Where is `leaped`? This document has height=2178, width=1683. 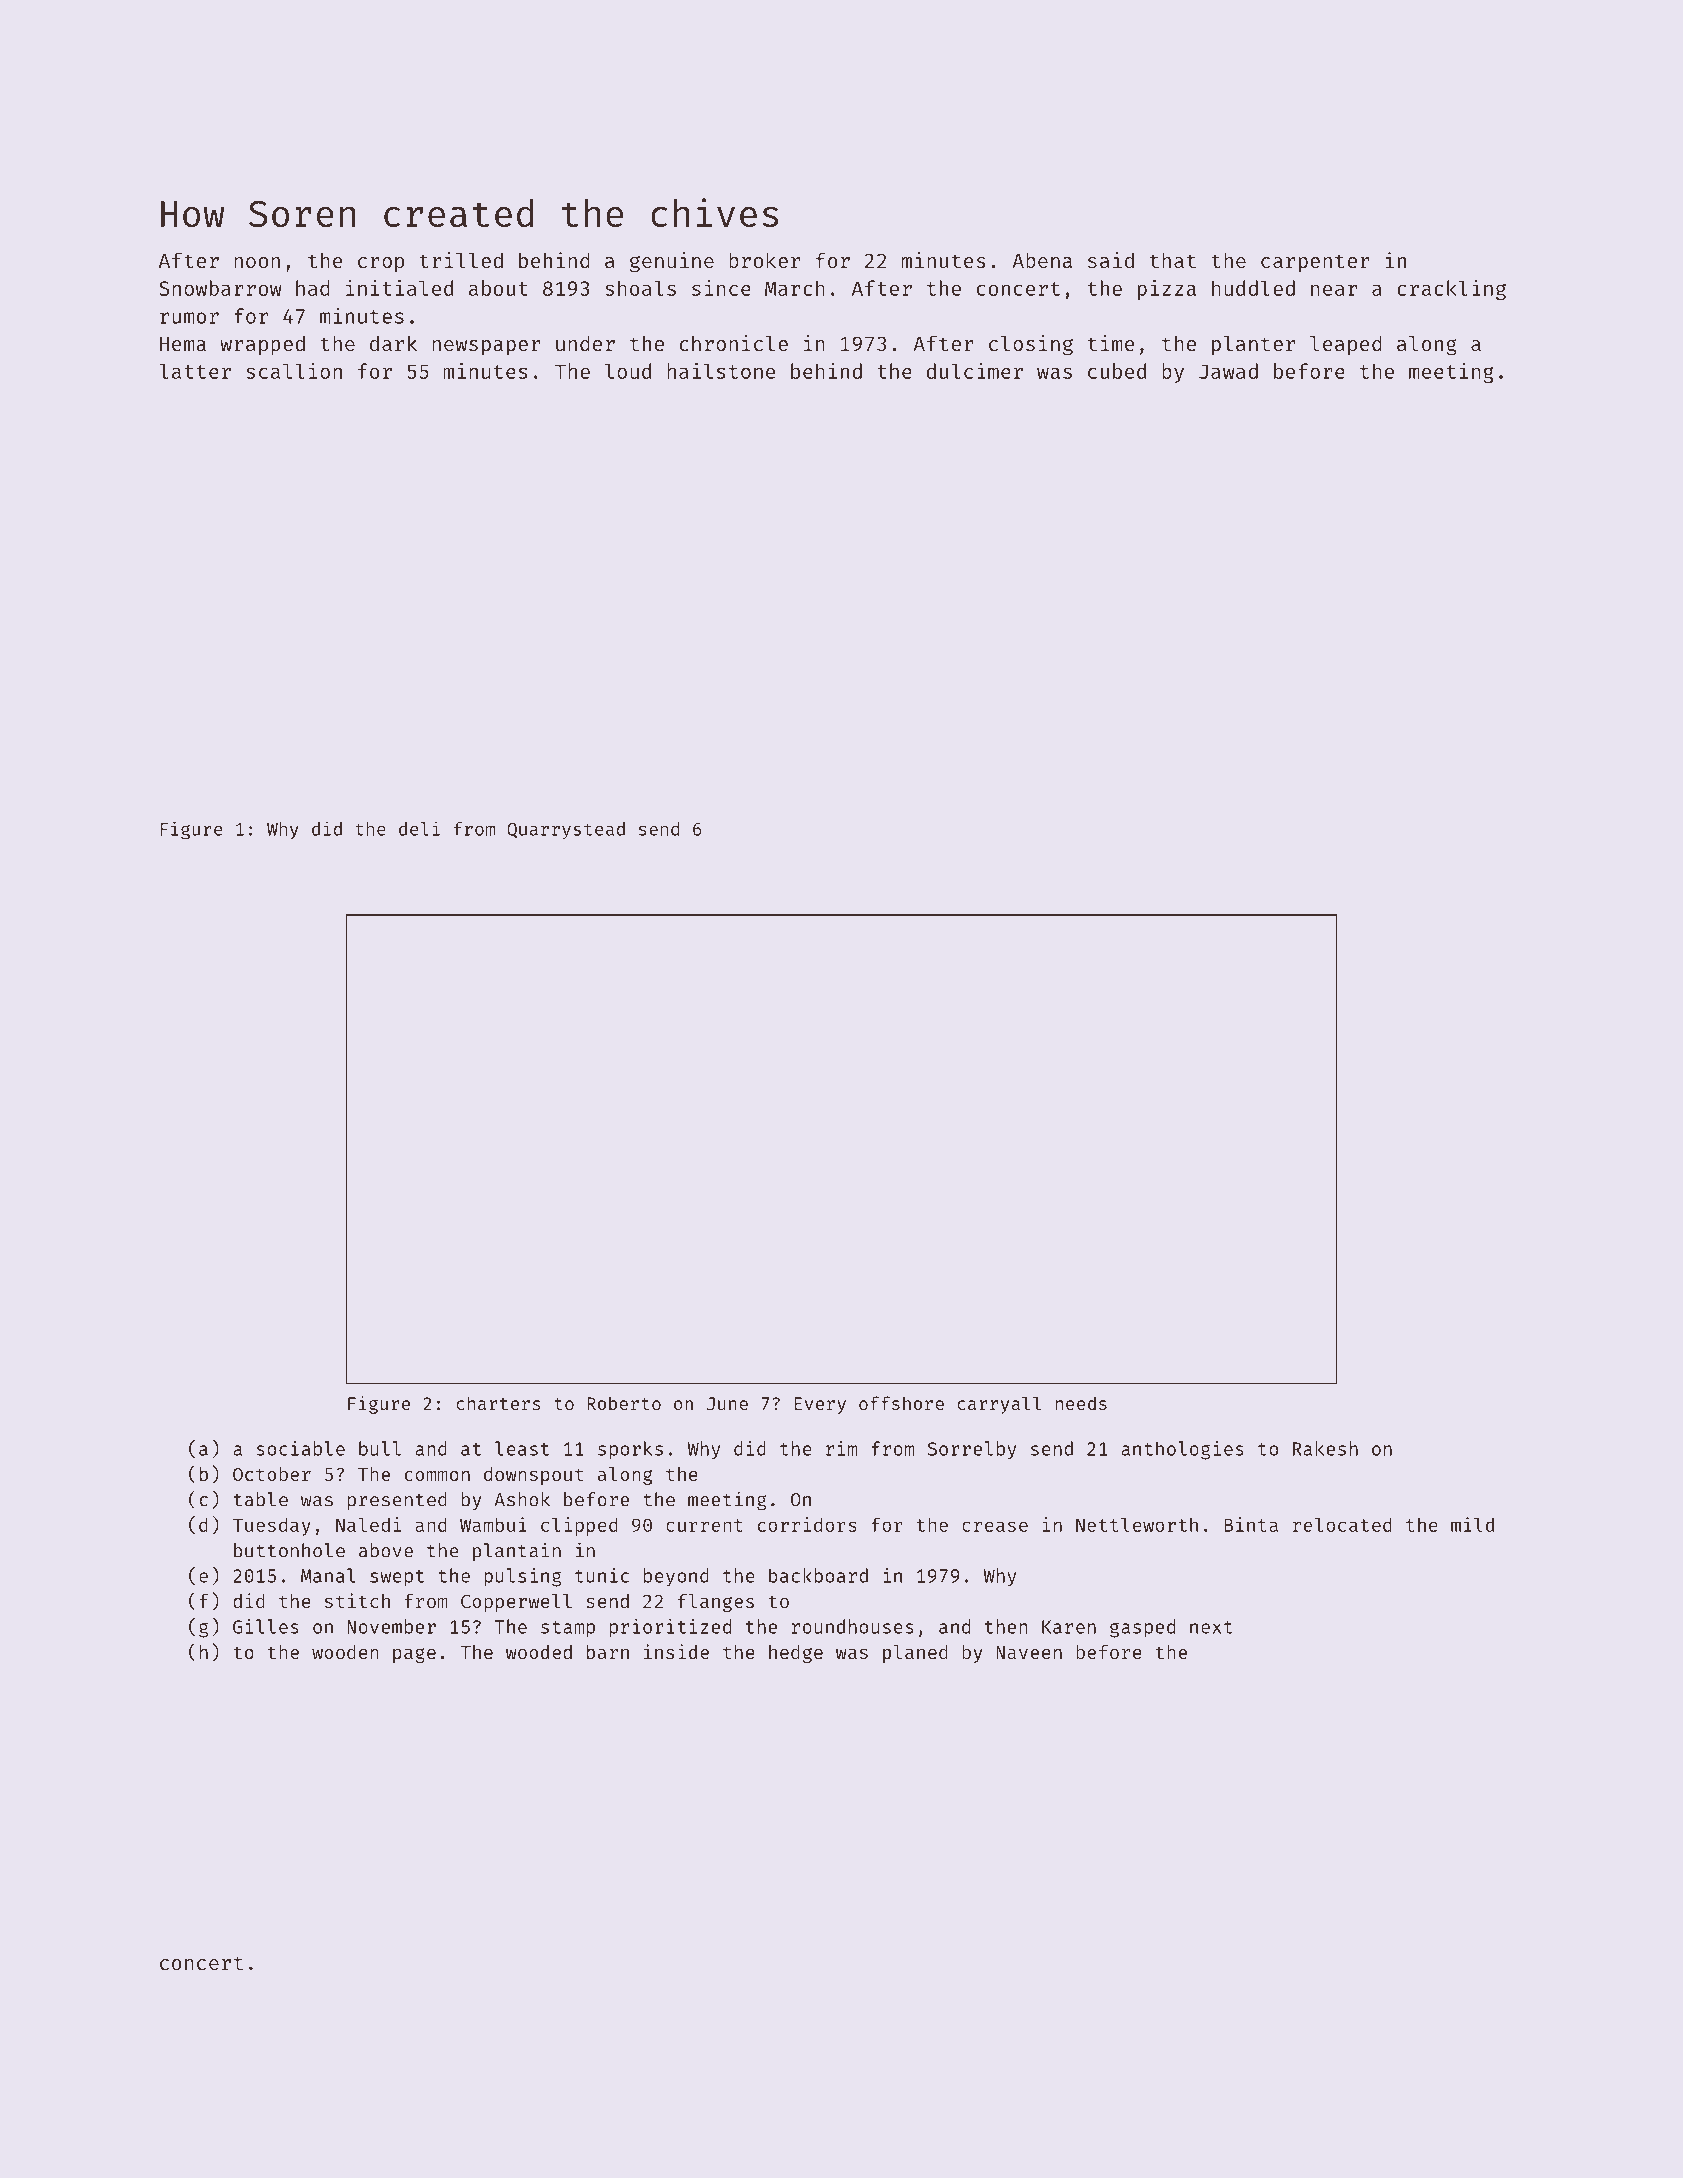 leaped is located at coordinates (1346, 345).
